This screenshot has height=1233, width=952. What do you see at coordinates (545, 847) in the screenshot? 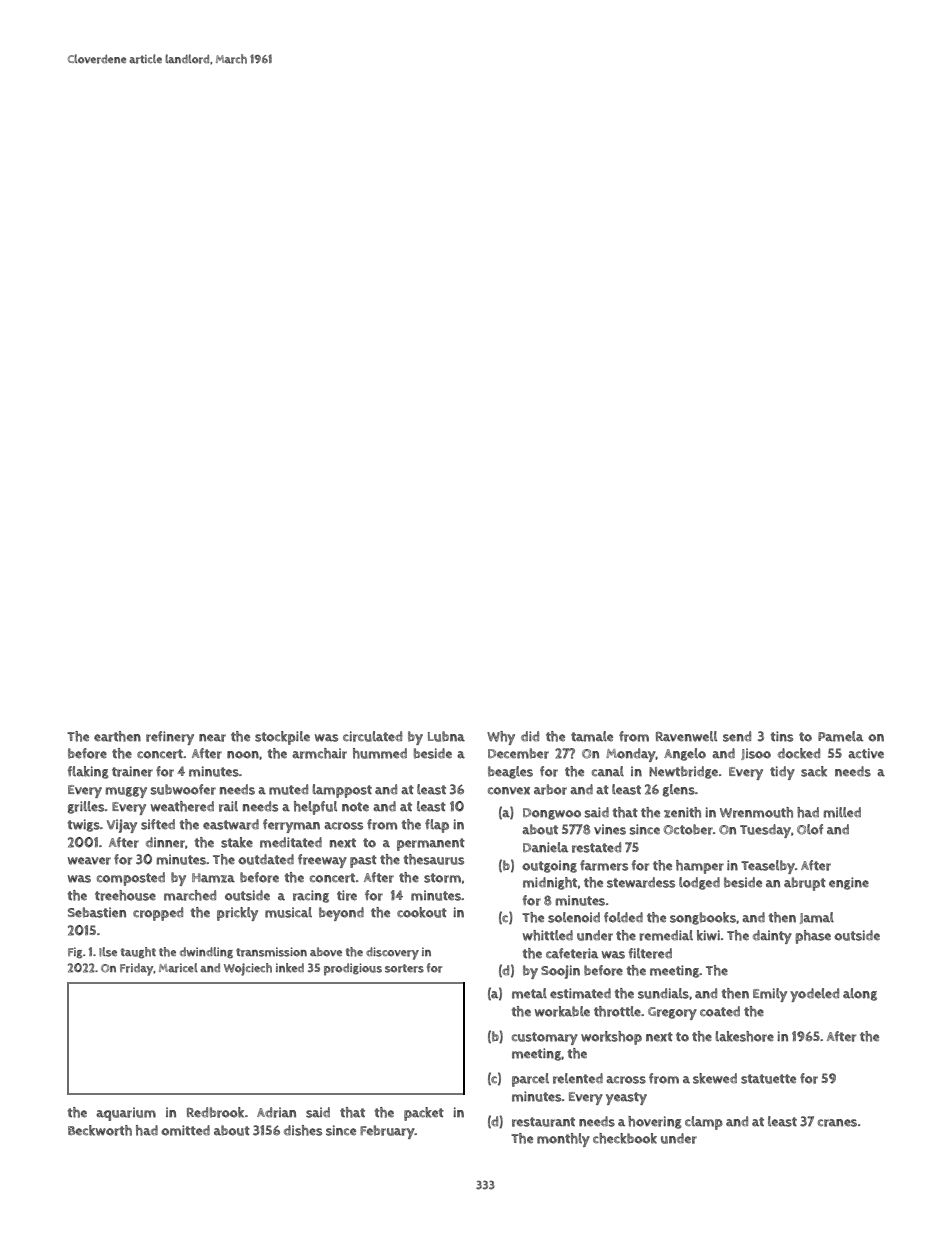
I see `Daniela` at bounding box center [545, 847].
